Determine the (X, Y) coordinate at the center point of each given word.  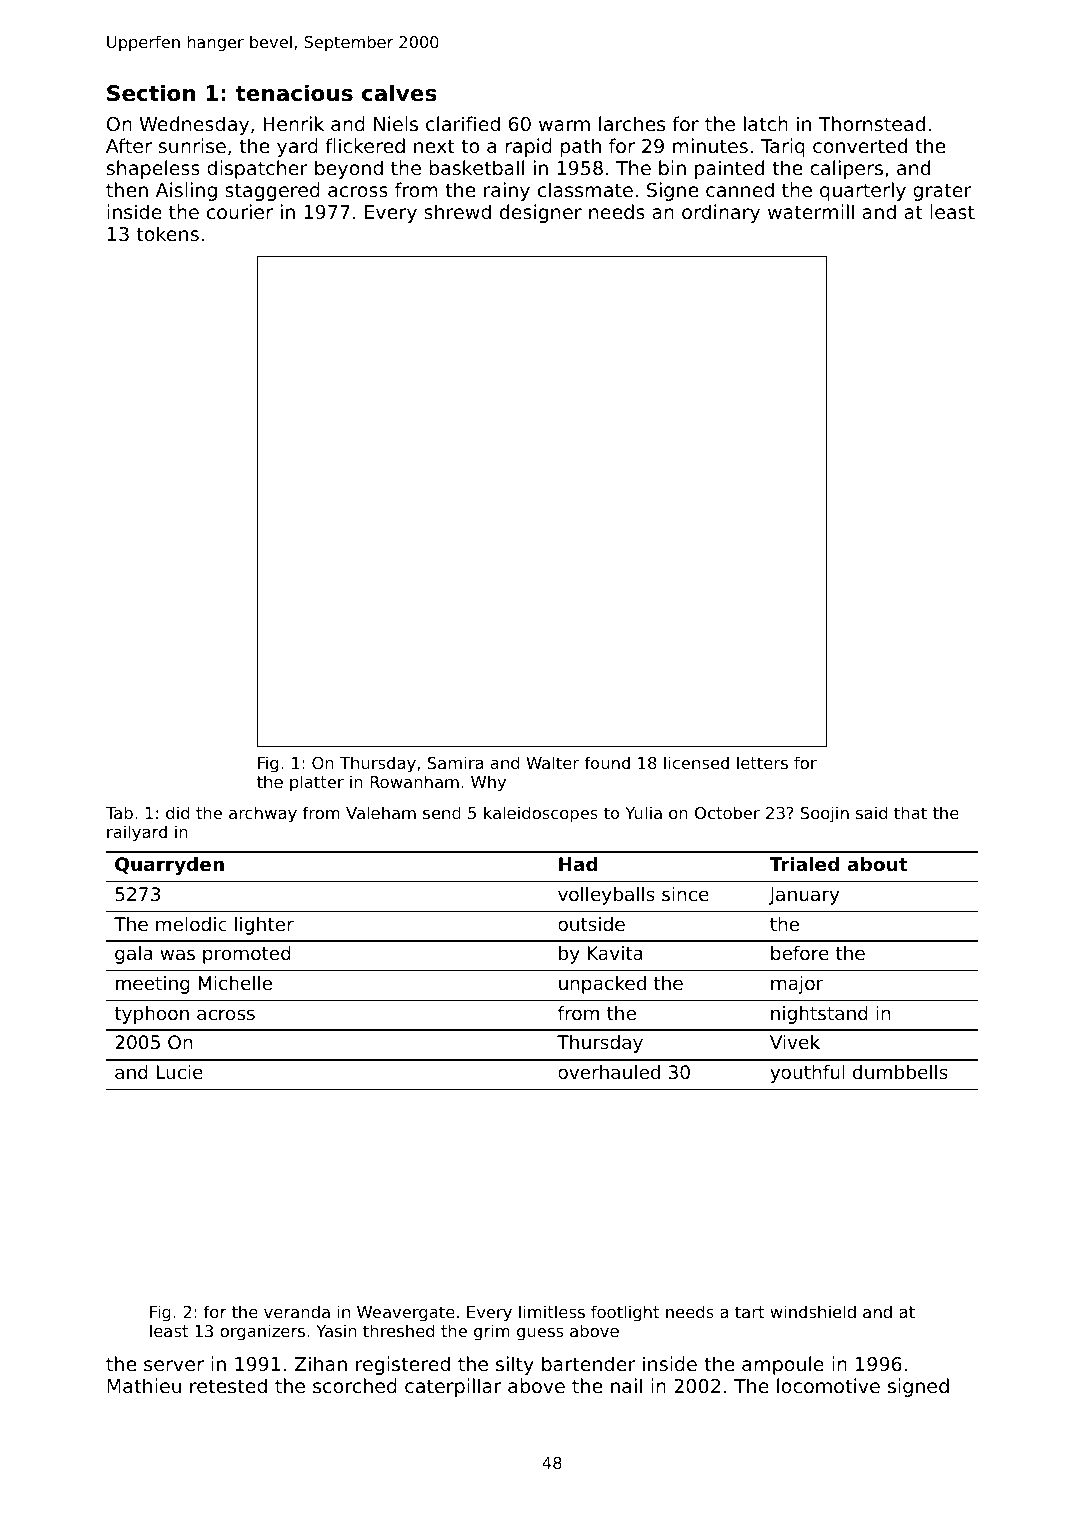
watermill (811, 211)
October (727, 812)
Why (488, 783)
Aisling (186, 191)
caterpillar (453, 1387)
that (910, 812)
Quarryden (169, 866)
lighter (264, 926)
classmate (585, 189)
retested (228, 1385)
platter (317, 783)
